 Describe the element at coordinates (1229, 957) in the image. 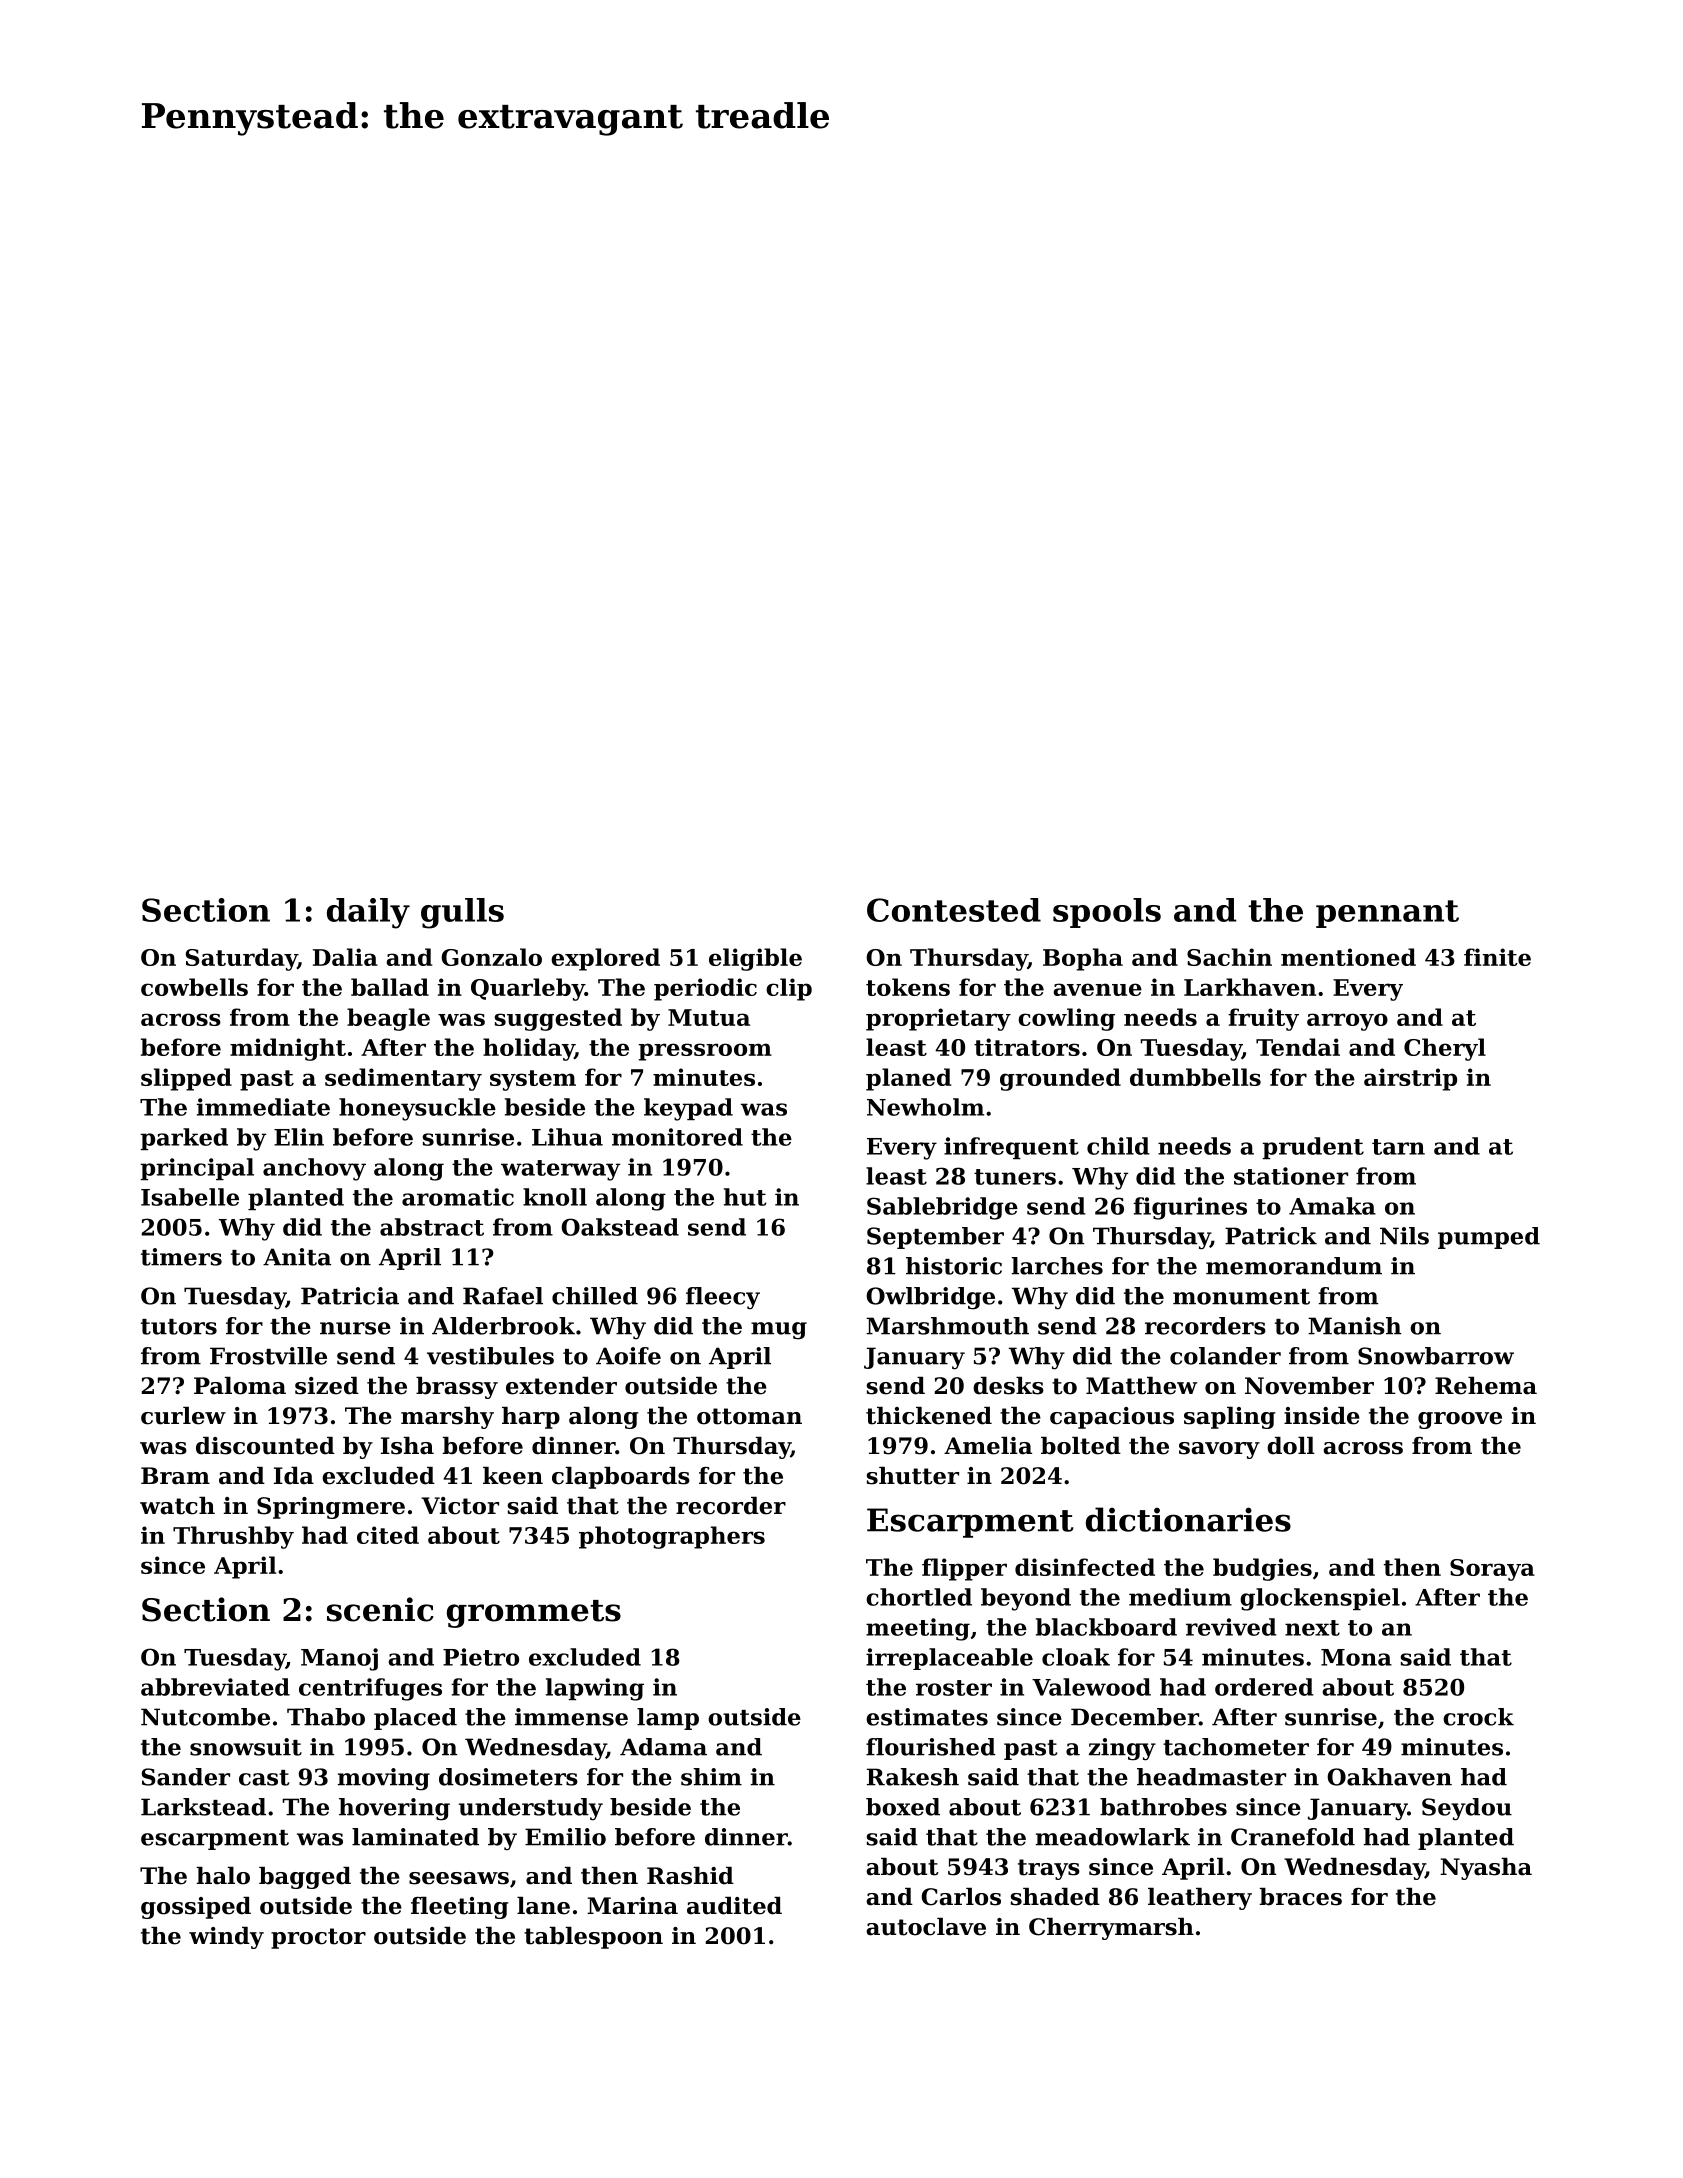

I see `Sachin` at that location.
